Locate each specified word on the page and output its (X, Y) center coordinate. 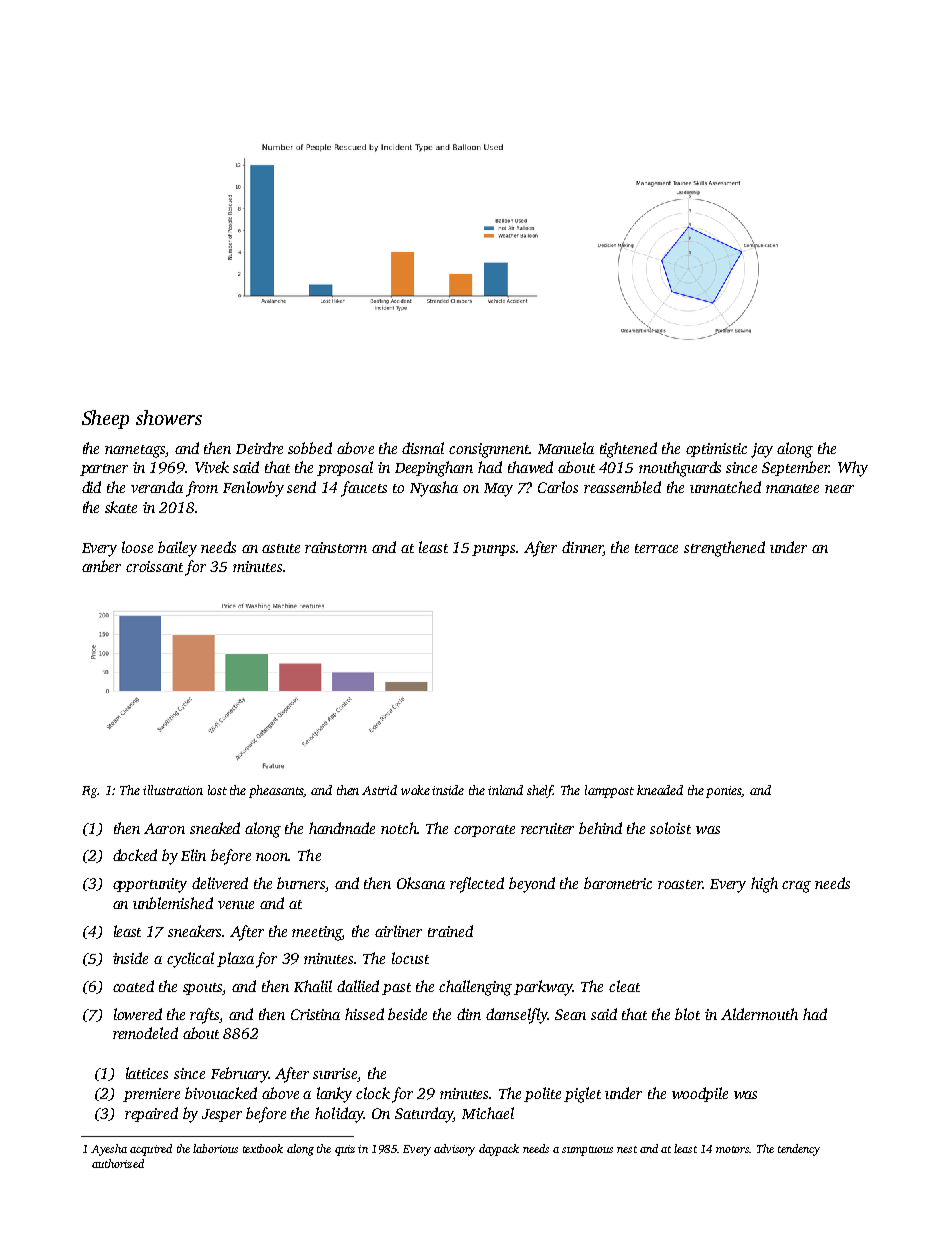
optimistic (716, 450)
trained (450, 931)
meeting (317, 933)
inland (505, 790)
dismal (423, 448)
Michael (488, 1113)
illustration (173, 790)
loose (137, 547)
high (764, 885)
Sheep (105, 419)
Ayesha (109, 1150)
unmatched (725, 487)
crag (796, 887)
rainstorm (336, 547)
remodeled (145, 1033)
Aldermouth (759, 1014)
